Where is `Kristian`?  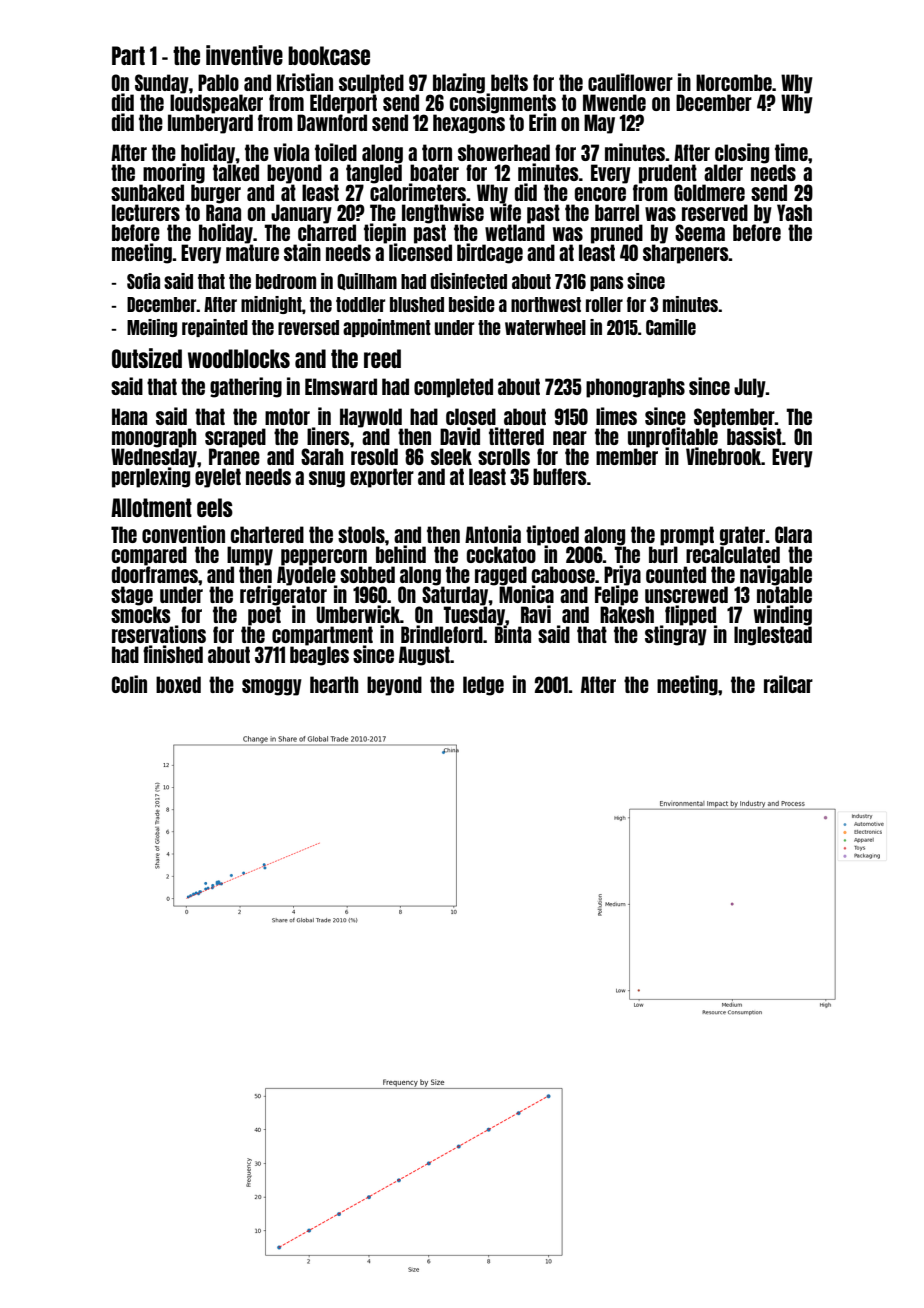
Kristian is located at coordinates (305, 82).
